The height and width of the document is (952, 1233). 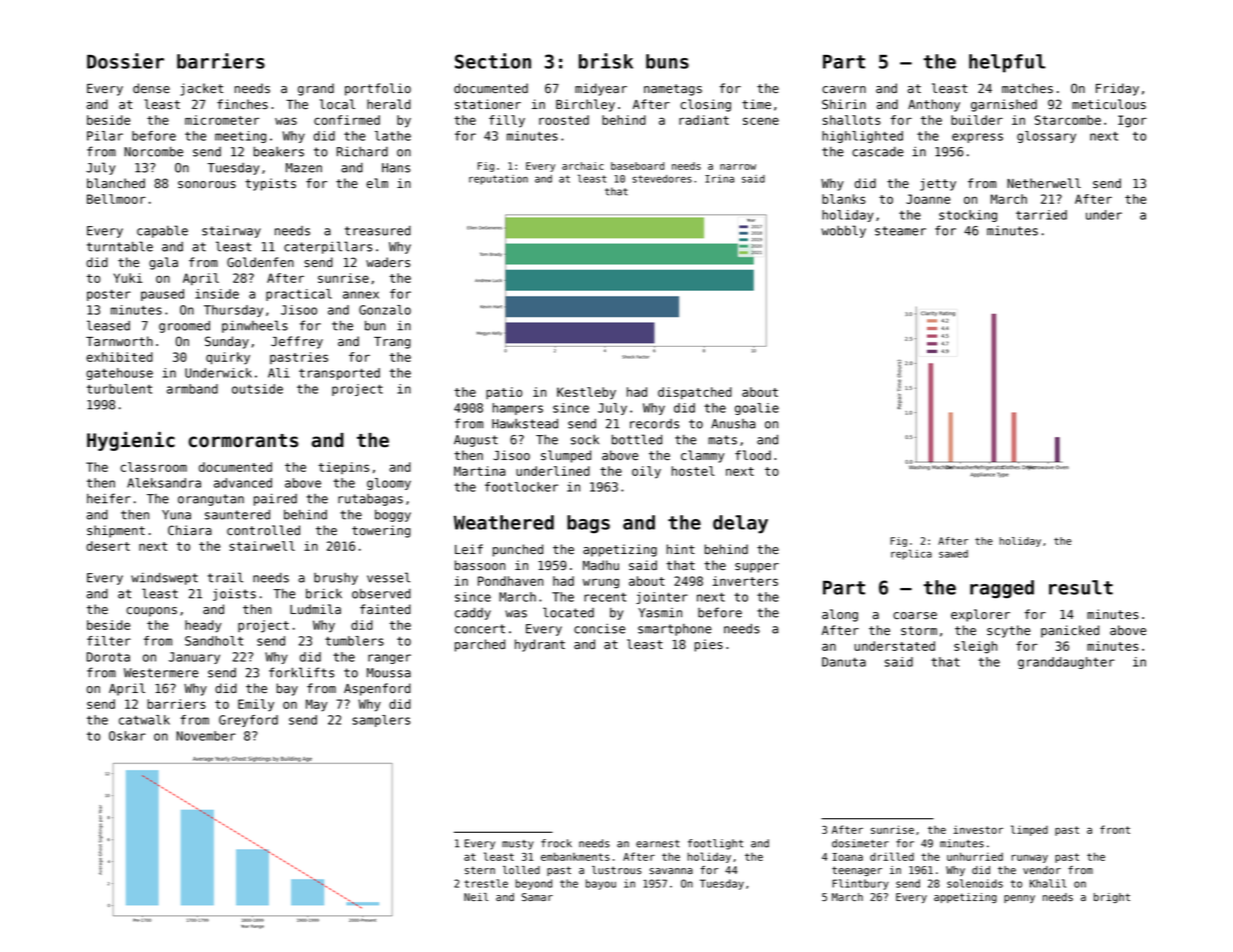 I want to click on savanna, so click(x=671, y=871).
